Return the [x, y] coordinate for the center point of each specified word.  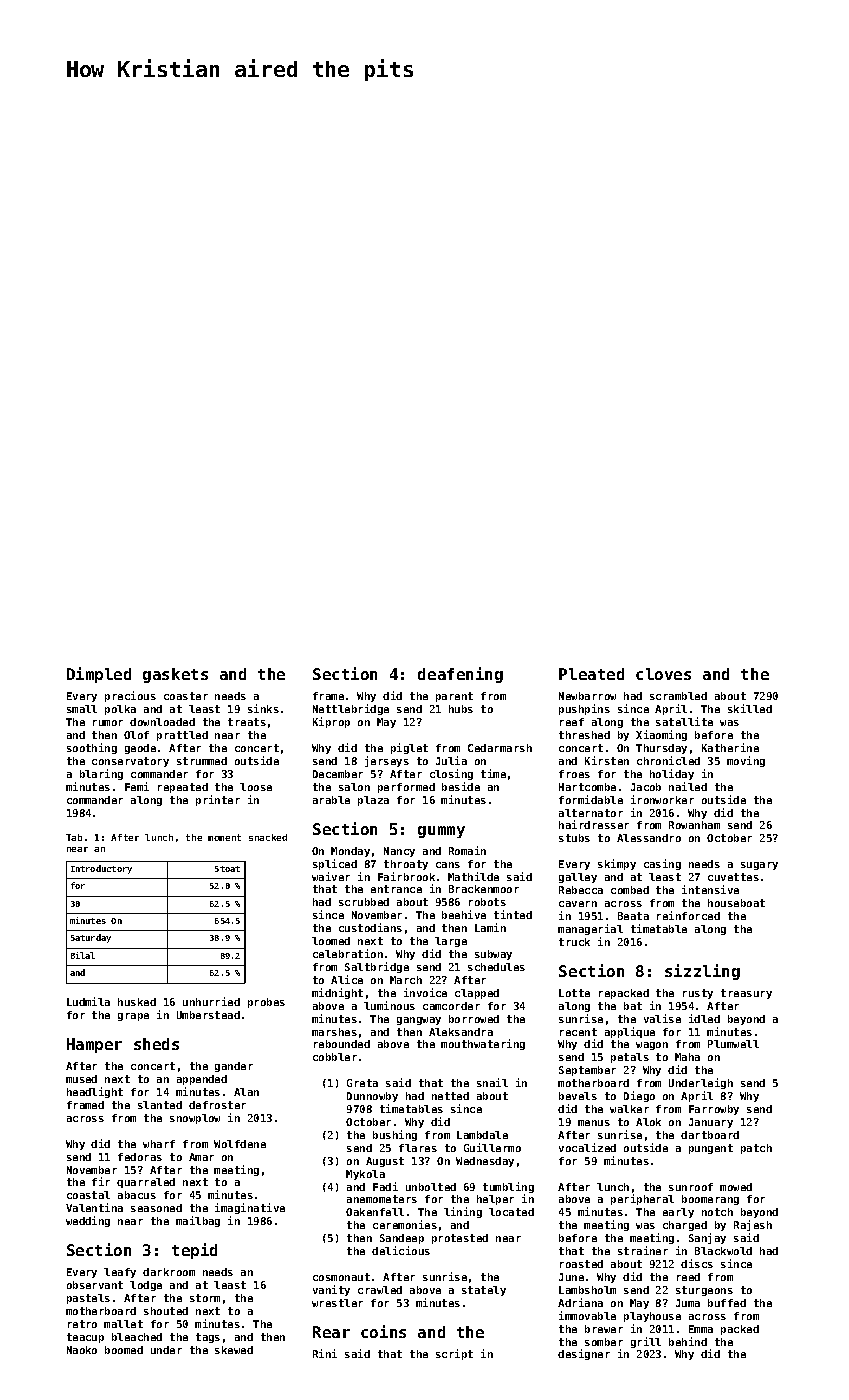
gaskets [175, 675]
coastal [88, 1195]
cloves [663, 674]
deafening [460, 675]
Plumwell [733, 1044]
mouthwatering [483, 1044]
